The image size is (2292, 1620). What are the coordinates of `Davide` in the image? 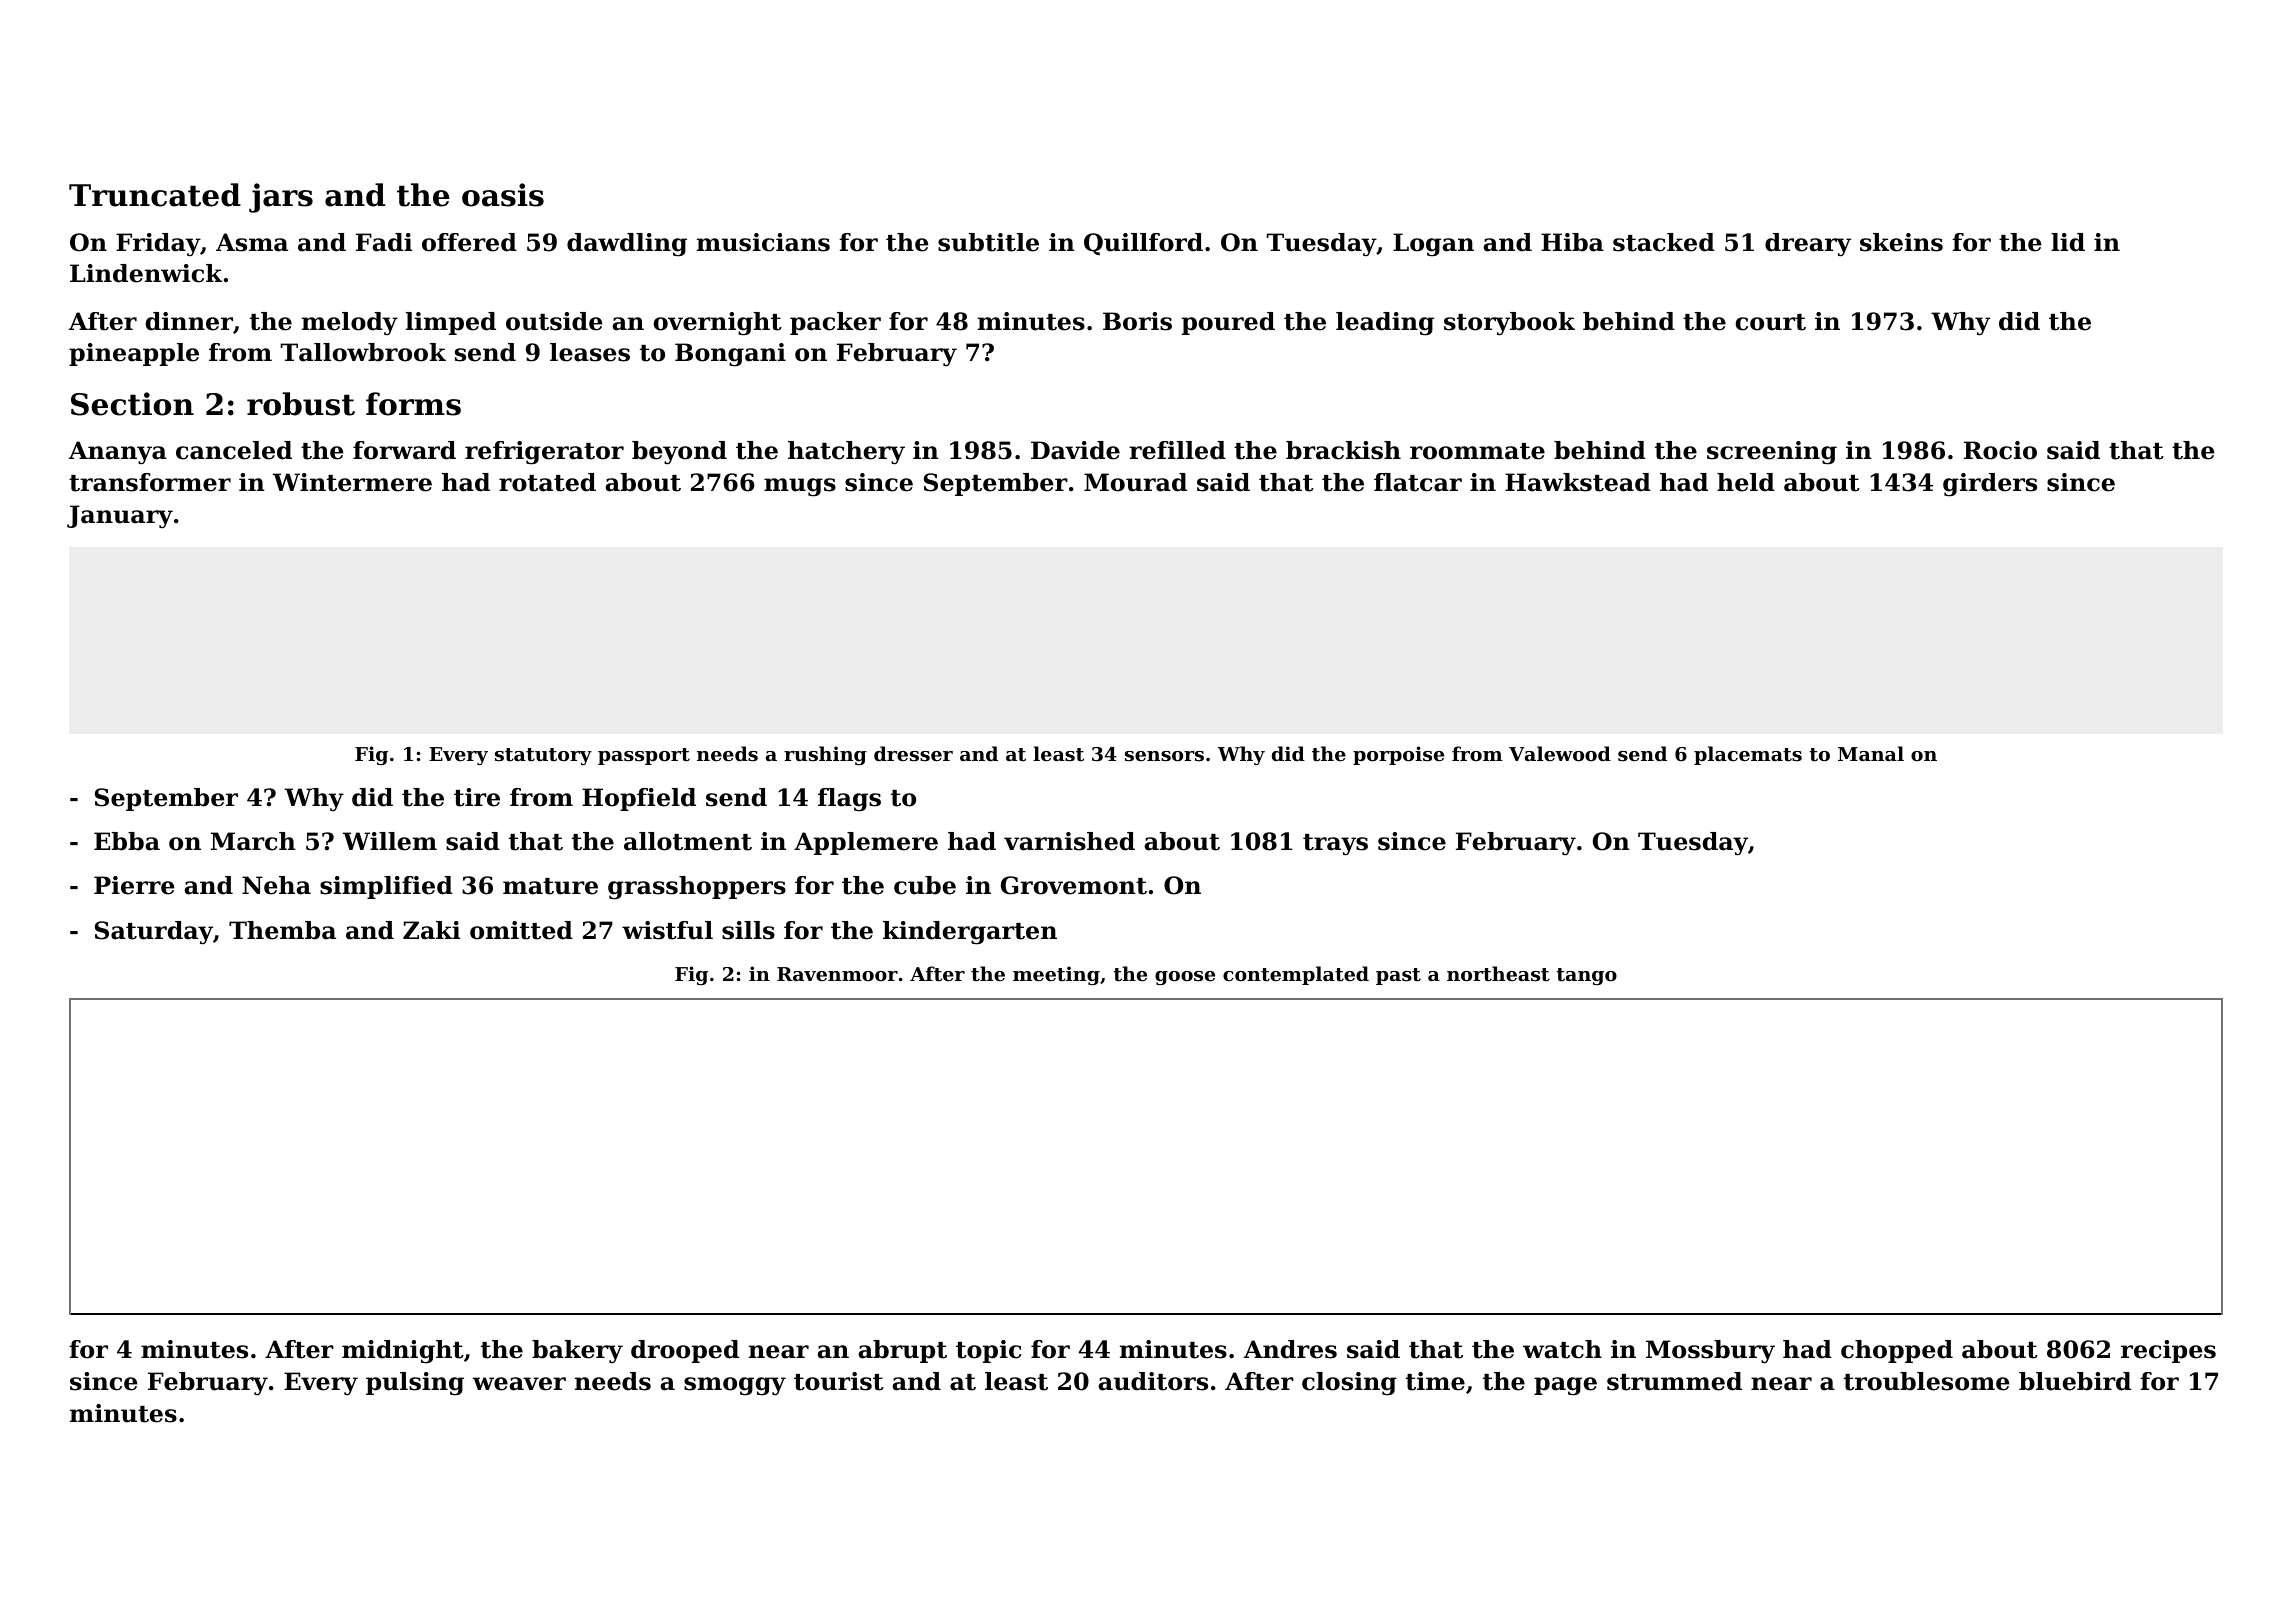 It's located at (1075, 450).
